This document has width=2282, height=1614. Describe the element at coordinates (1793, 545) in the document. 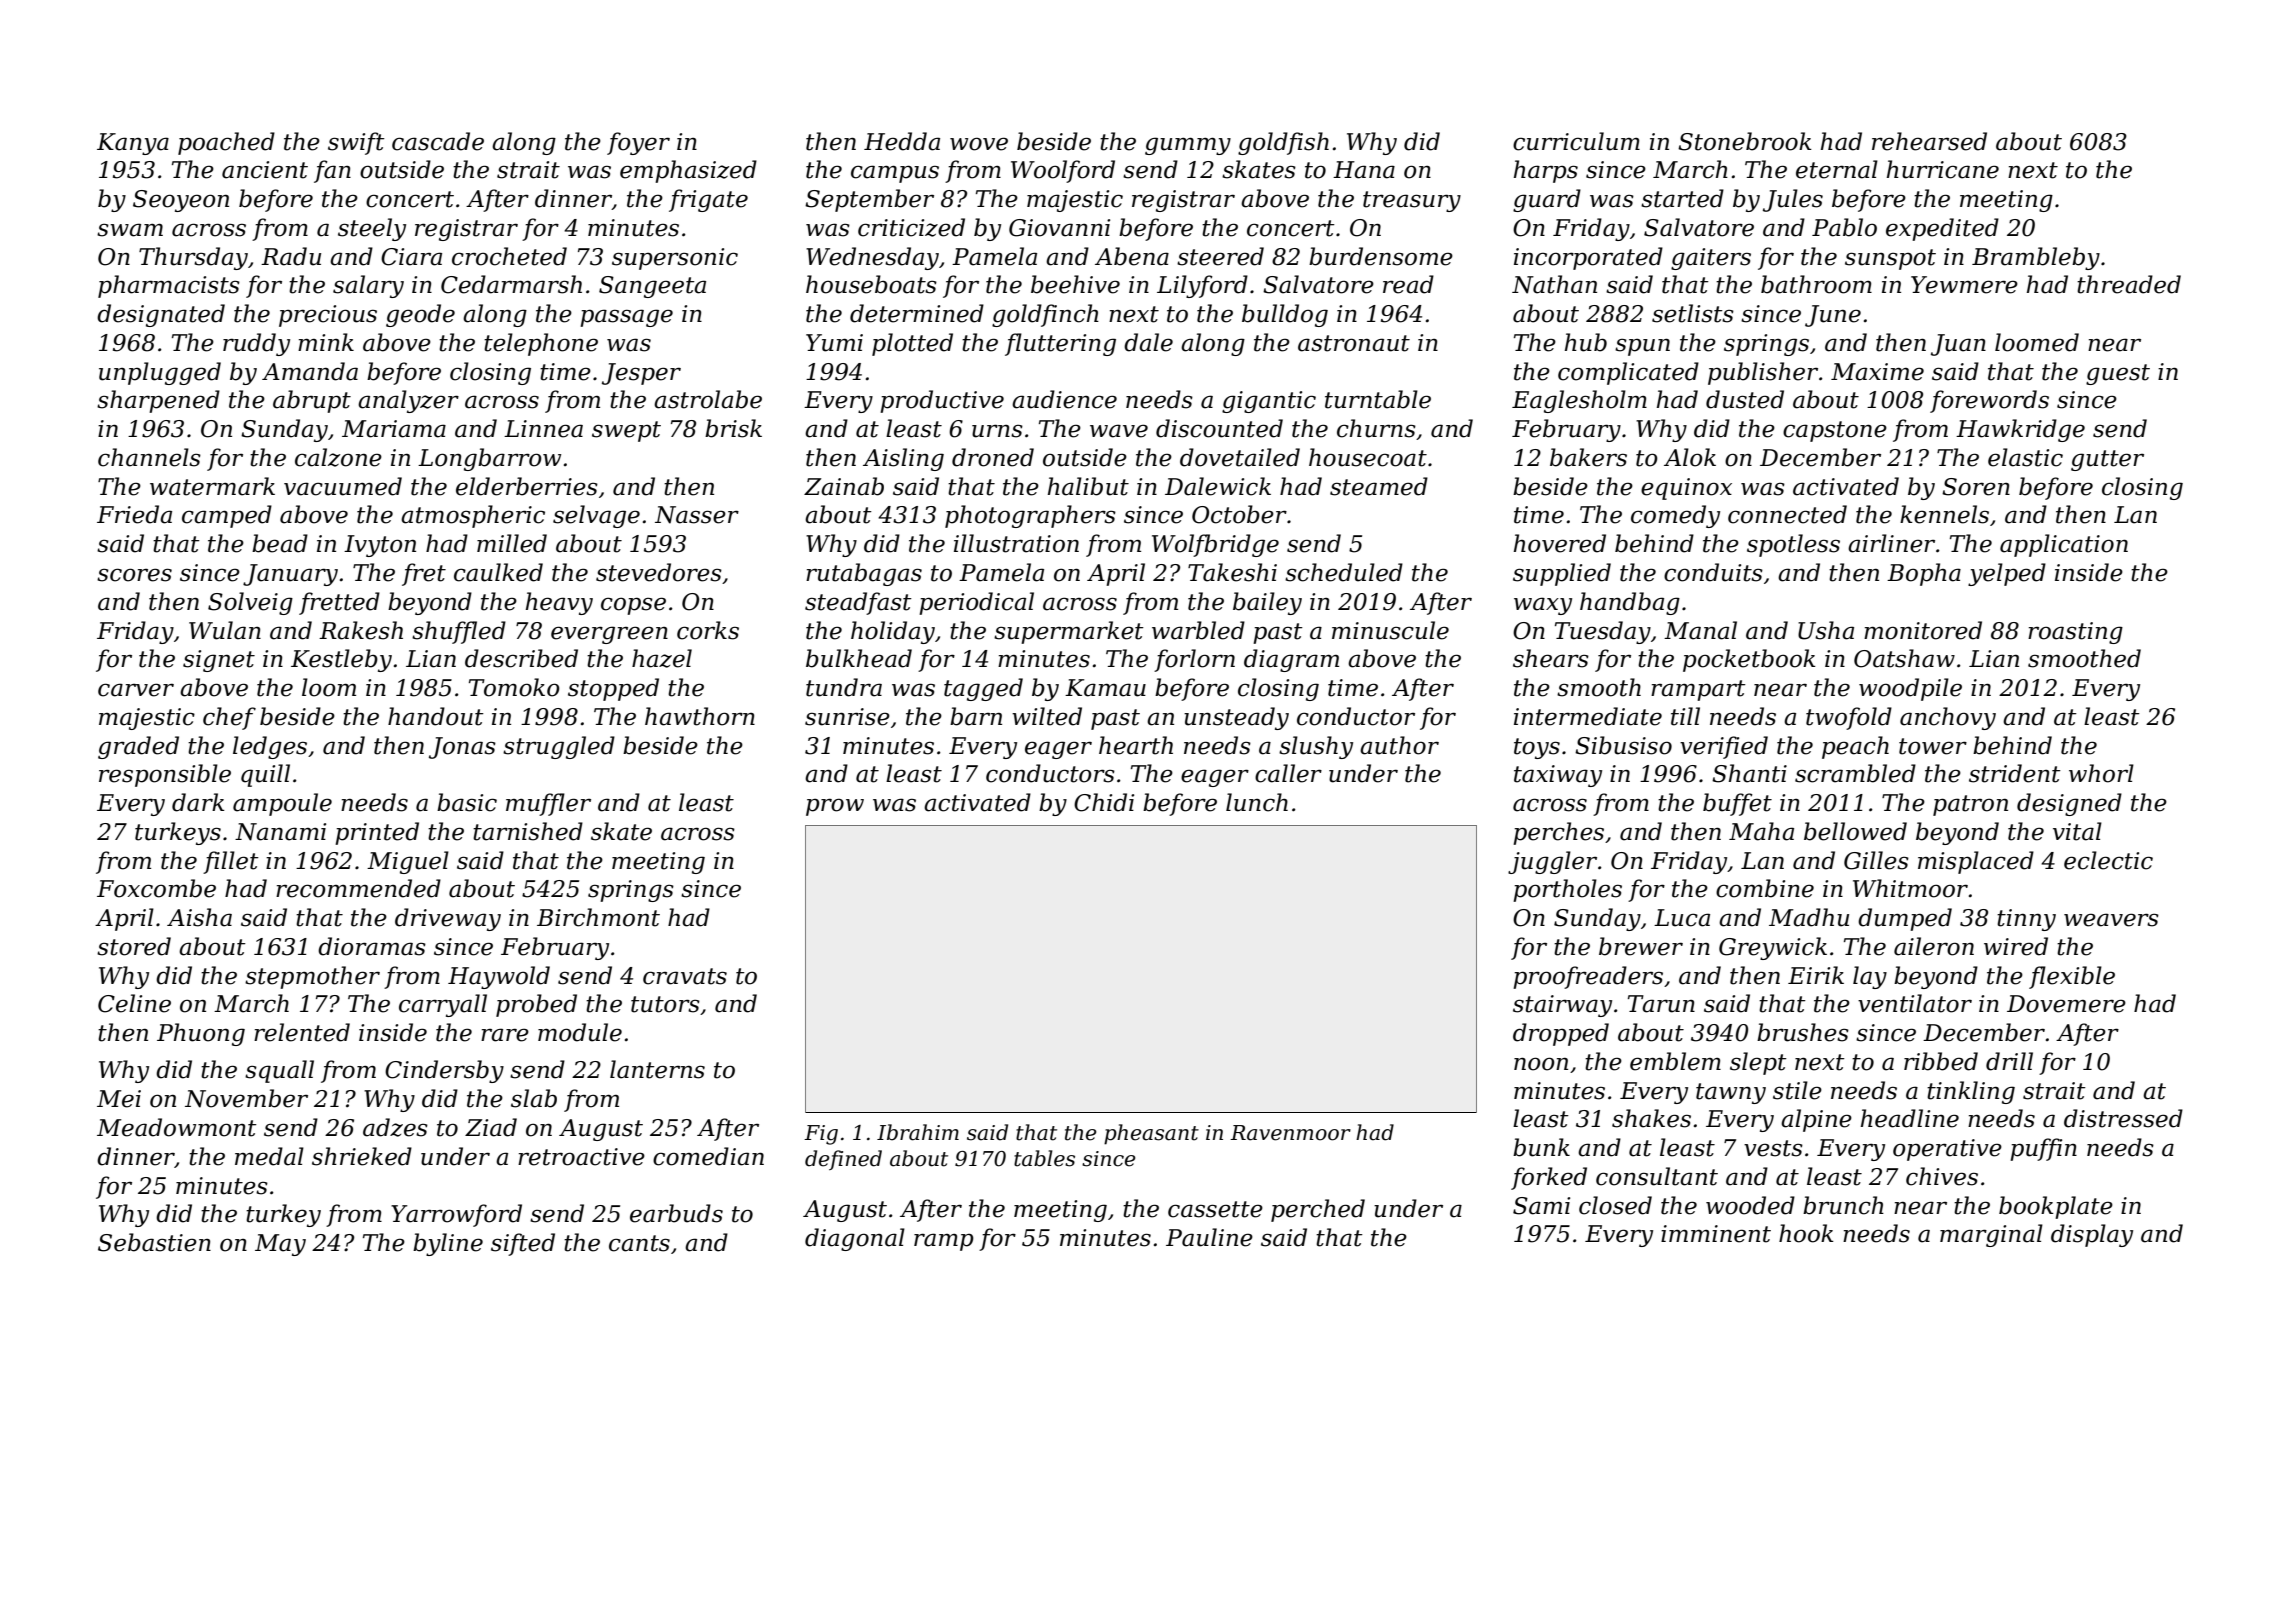

I see `spotless` at that location.
